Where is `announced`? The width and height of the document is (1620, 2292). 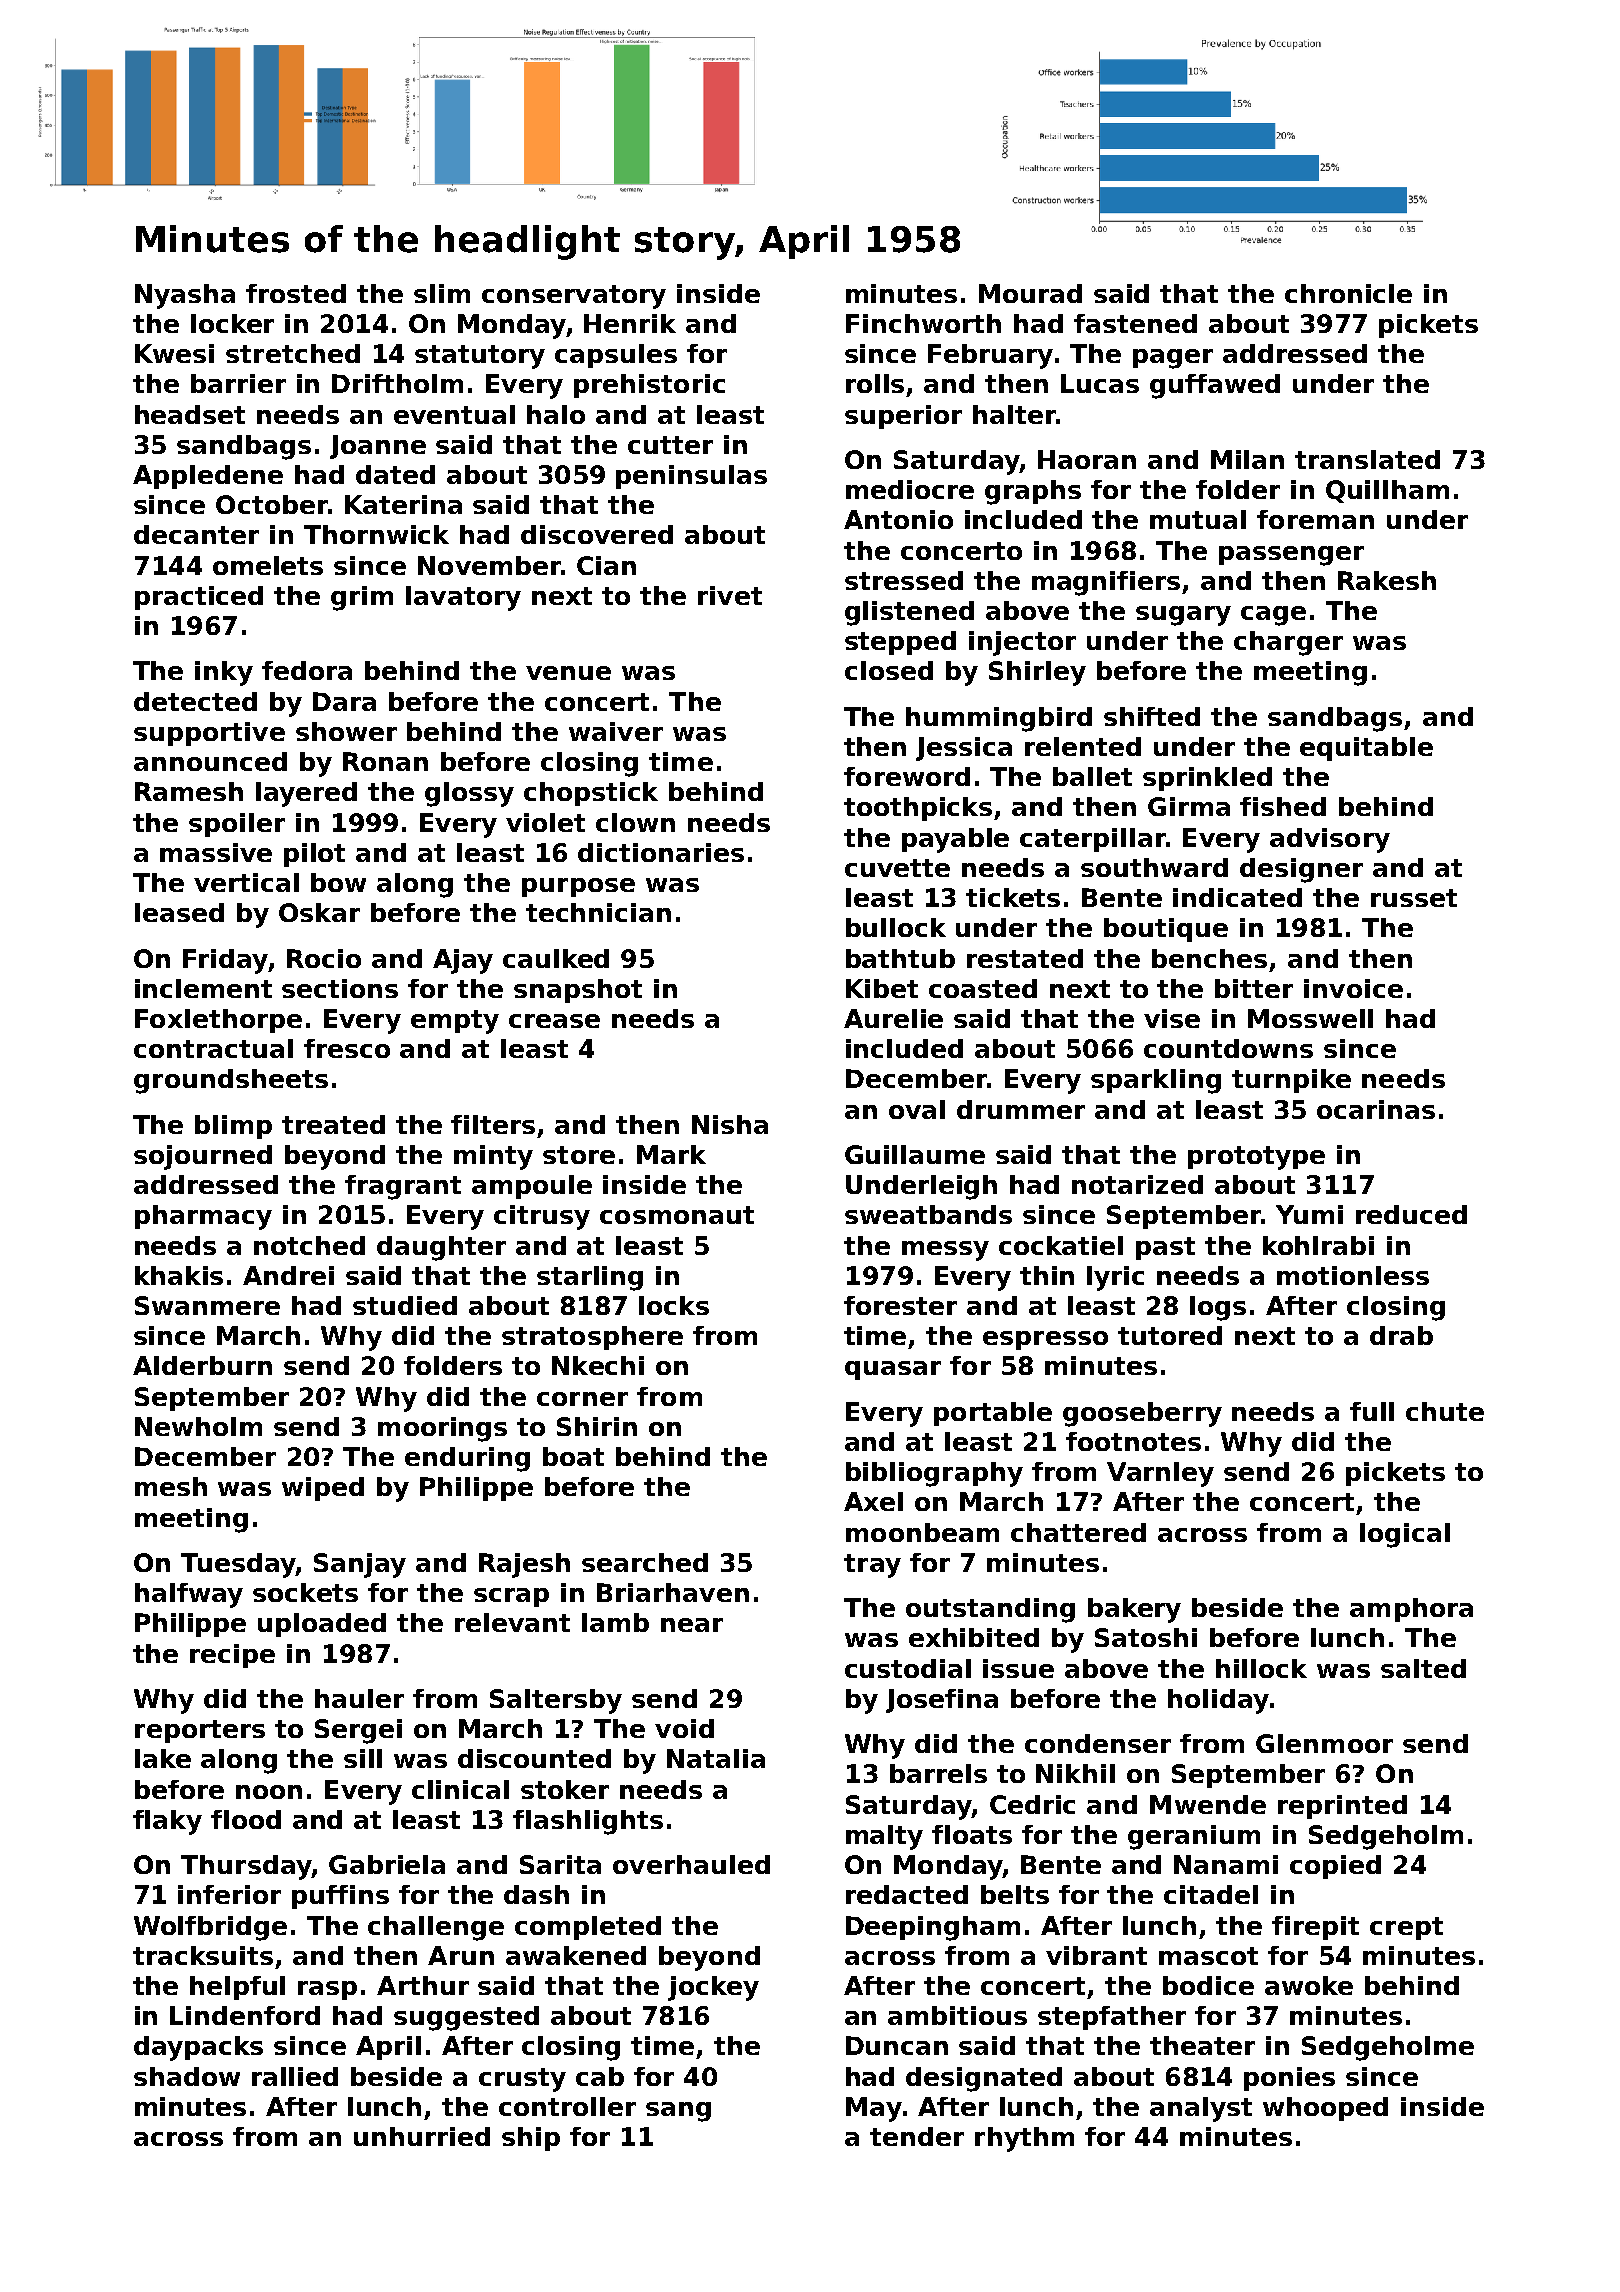 announced is located at coordinates (210, 761).
